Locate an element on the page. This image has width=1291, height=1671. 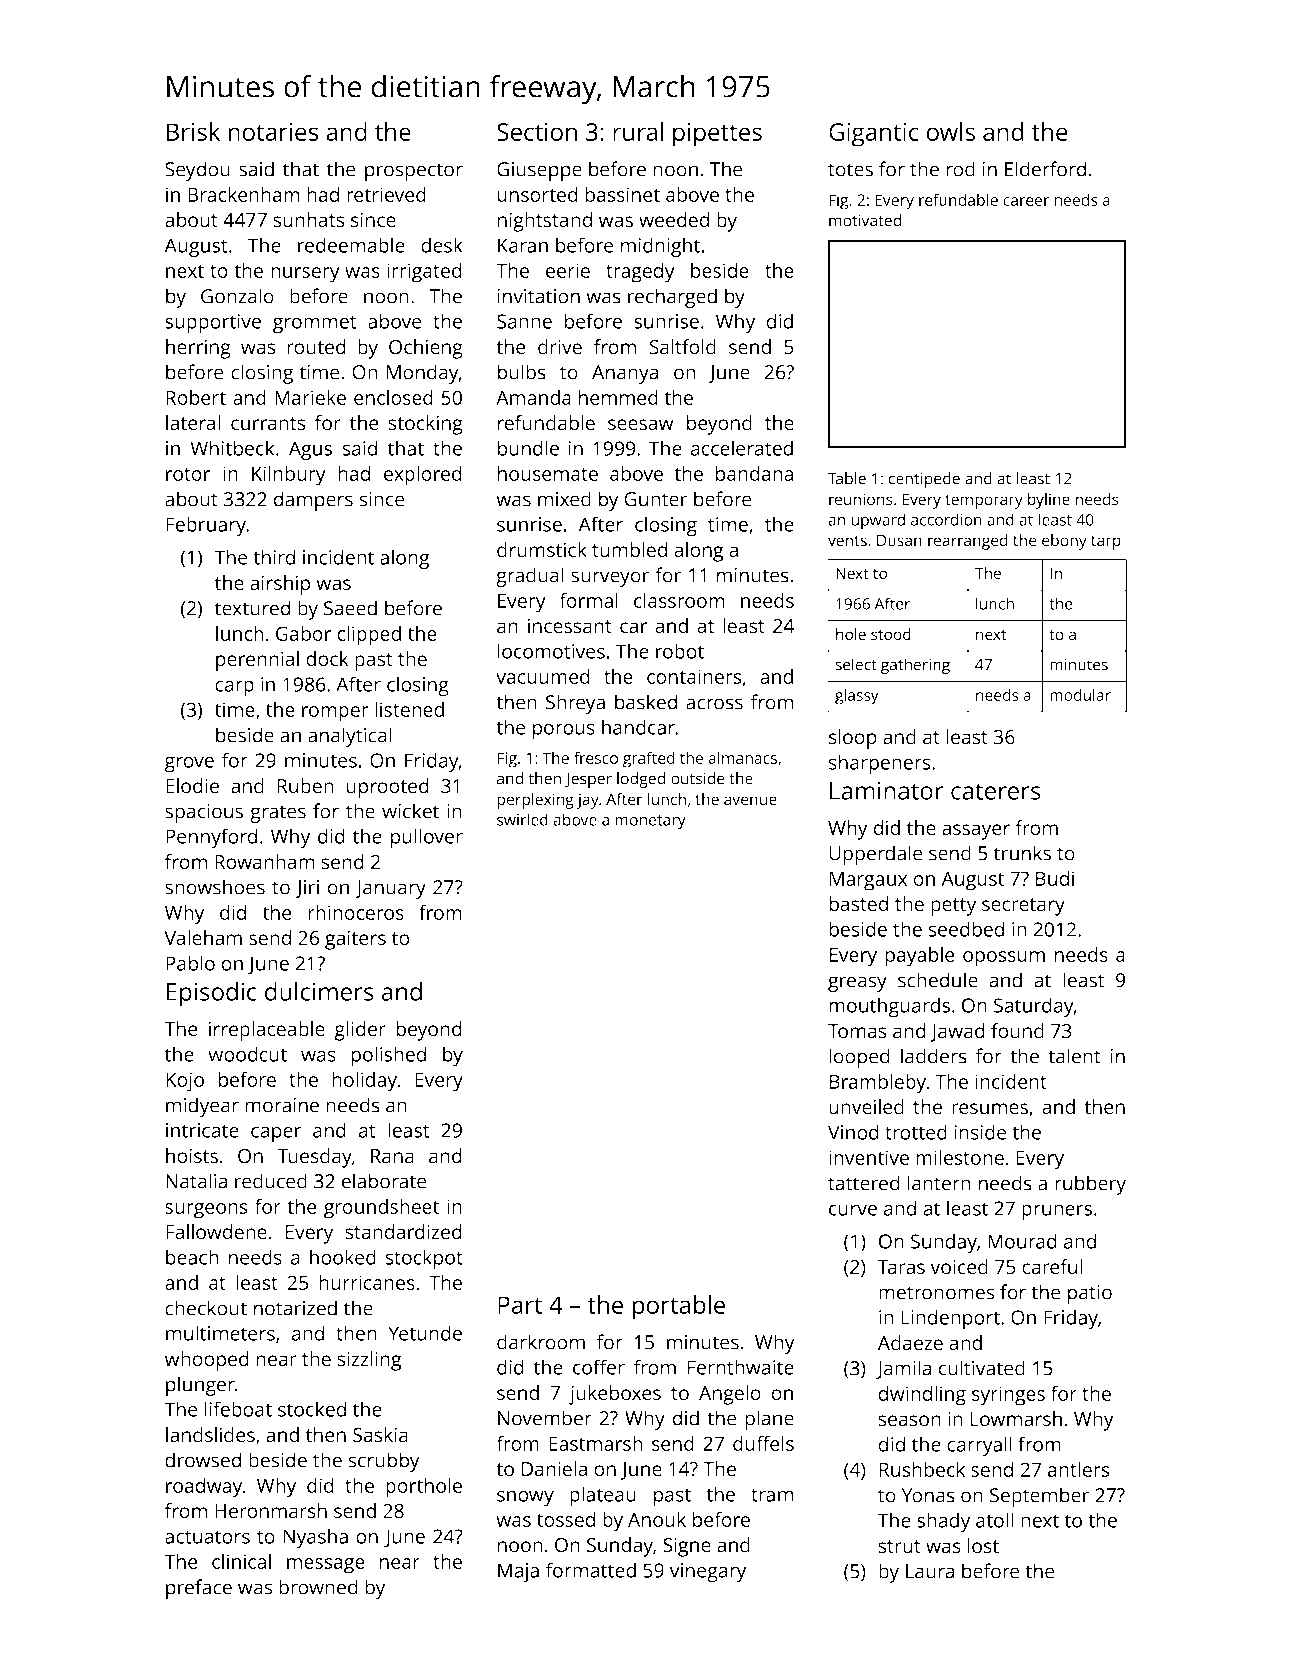
prospector is located at coordinates (414, 172).
